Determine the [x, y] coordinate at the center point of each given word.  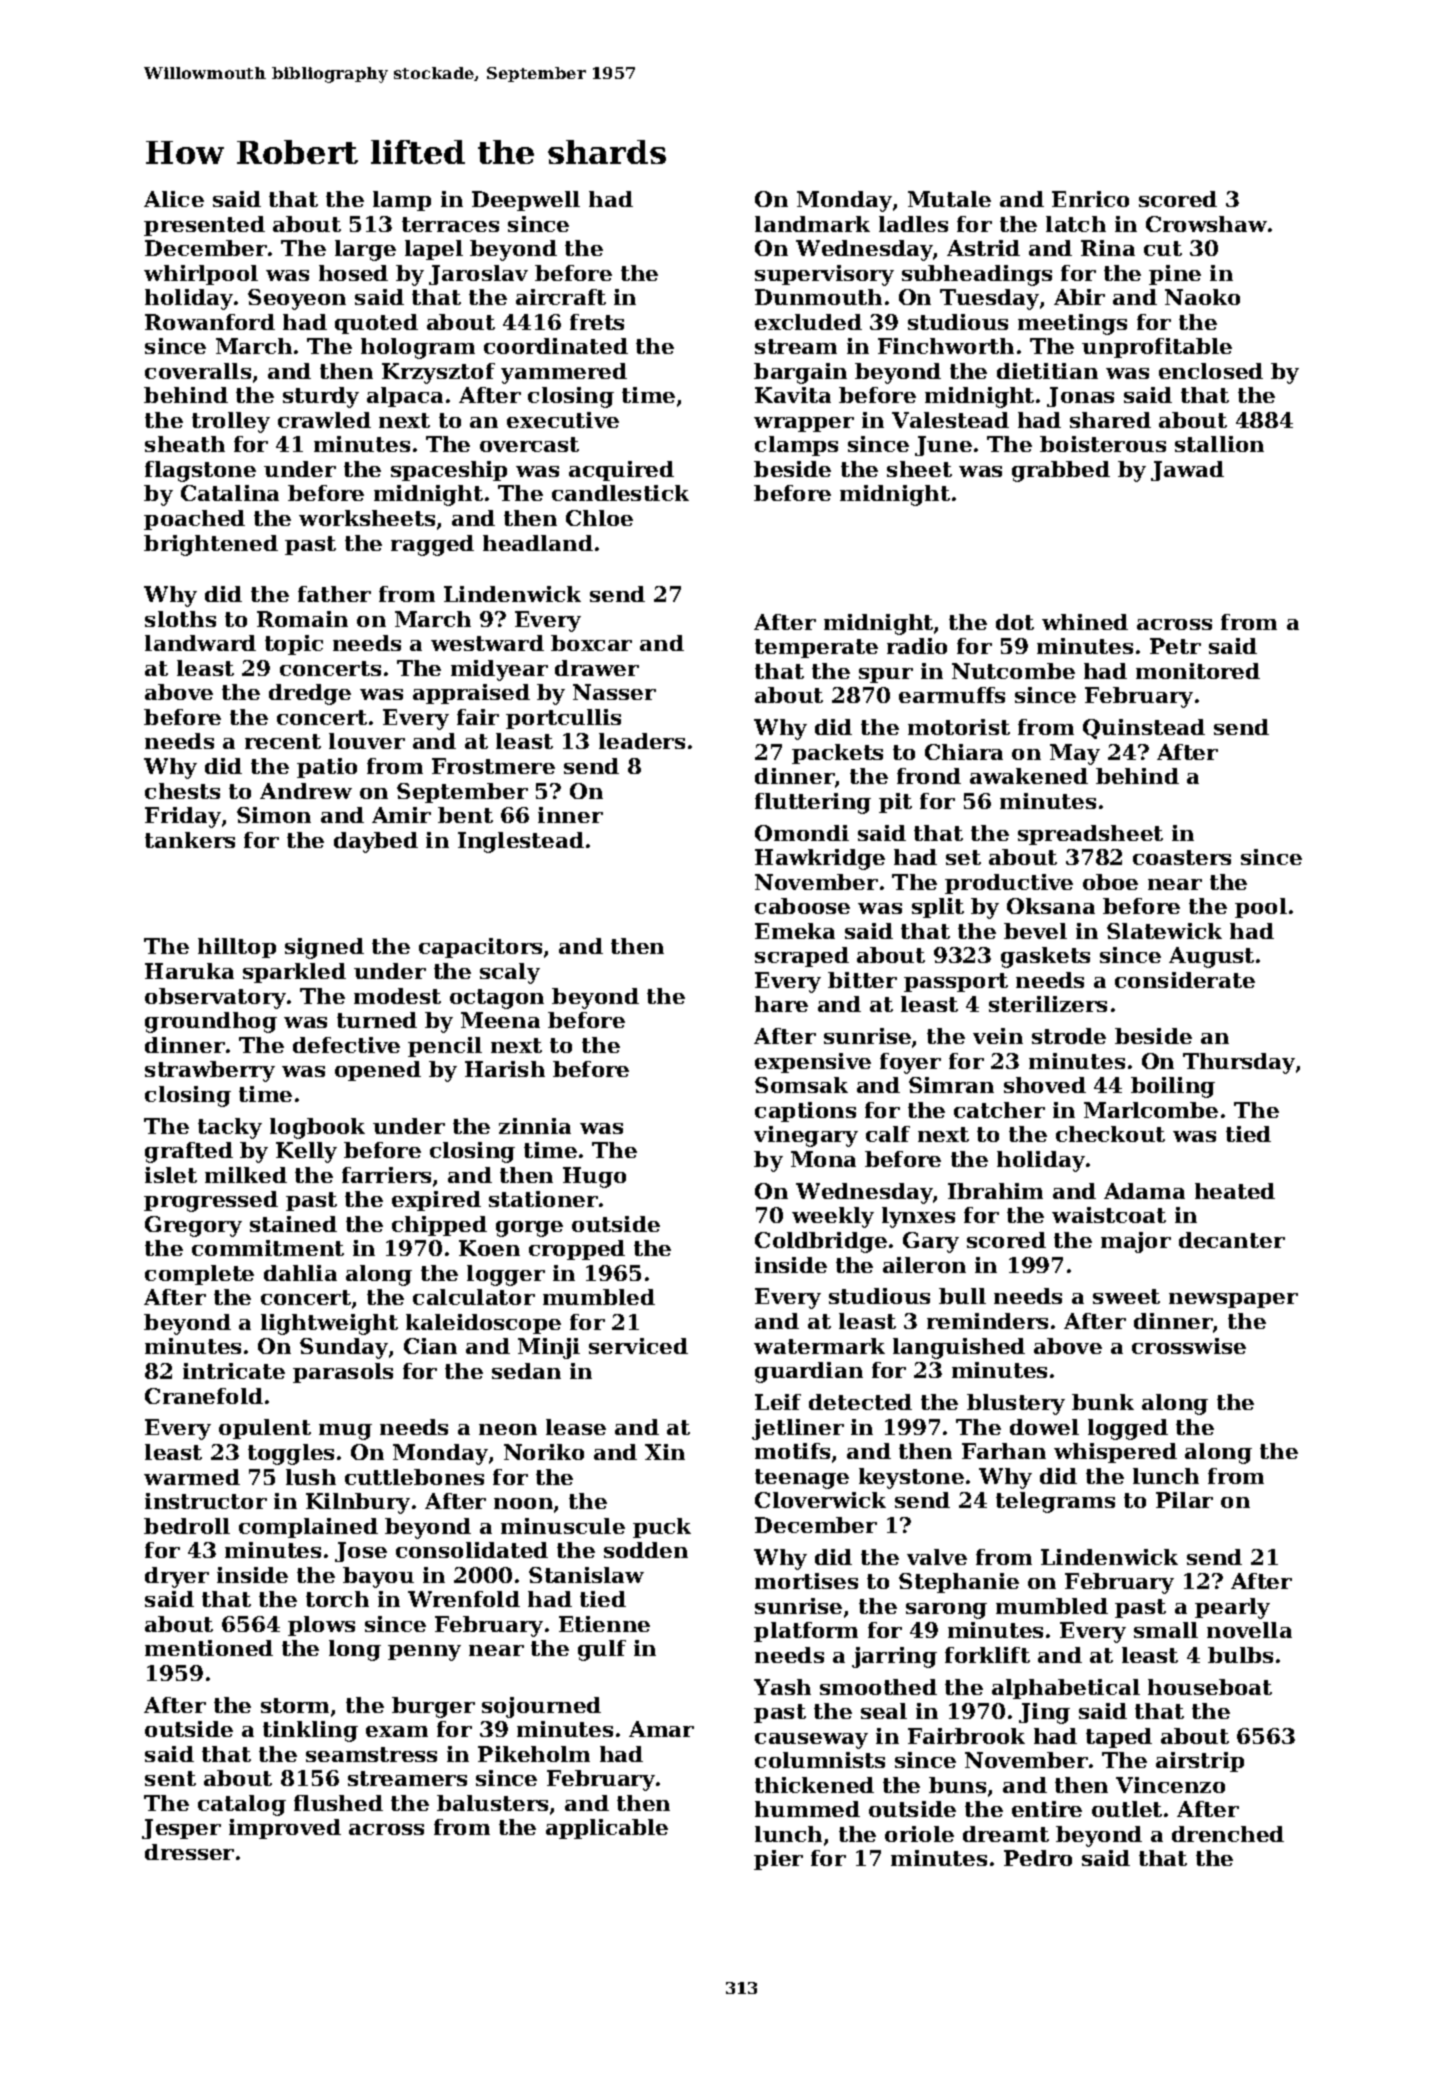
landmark [812, 224]
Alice [174, 199]
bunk [1103, 1402]
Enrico [1090, 199]
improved [285, 1829]
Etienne [604, 1624]
